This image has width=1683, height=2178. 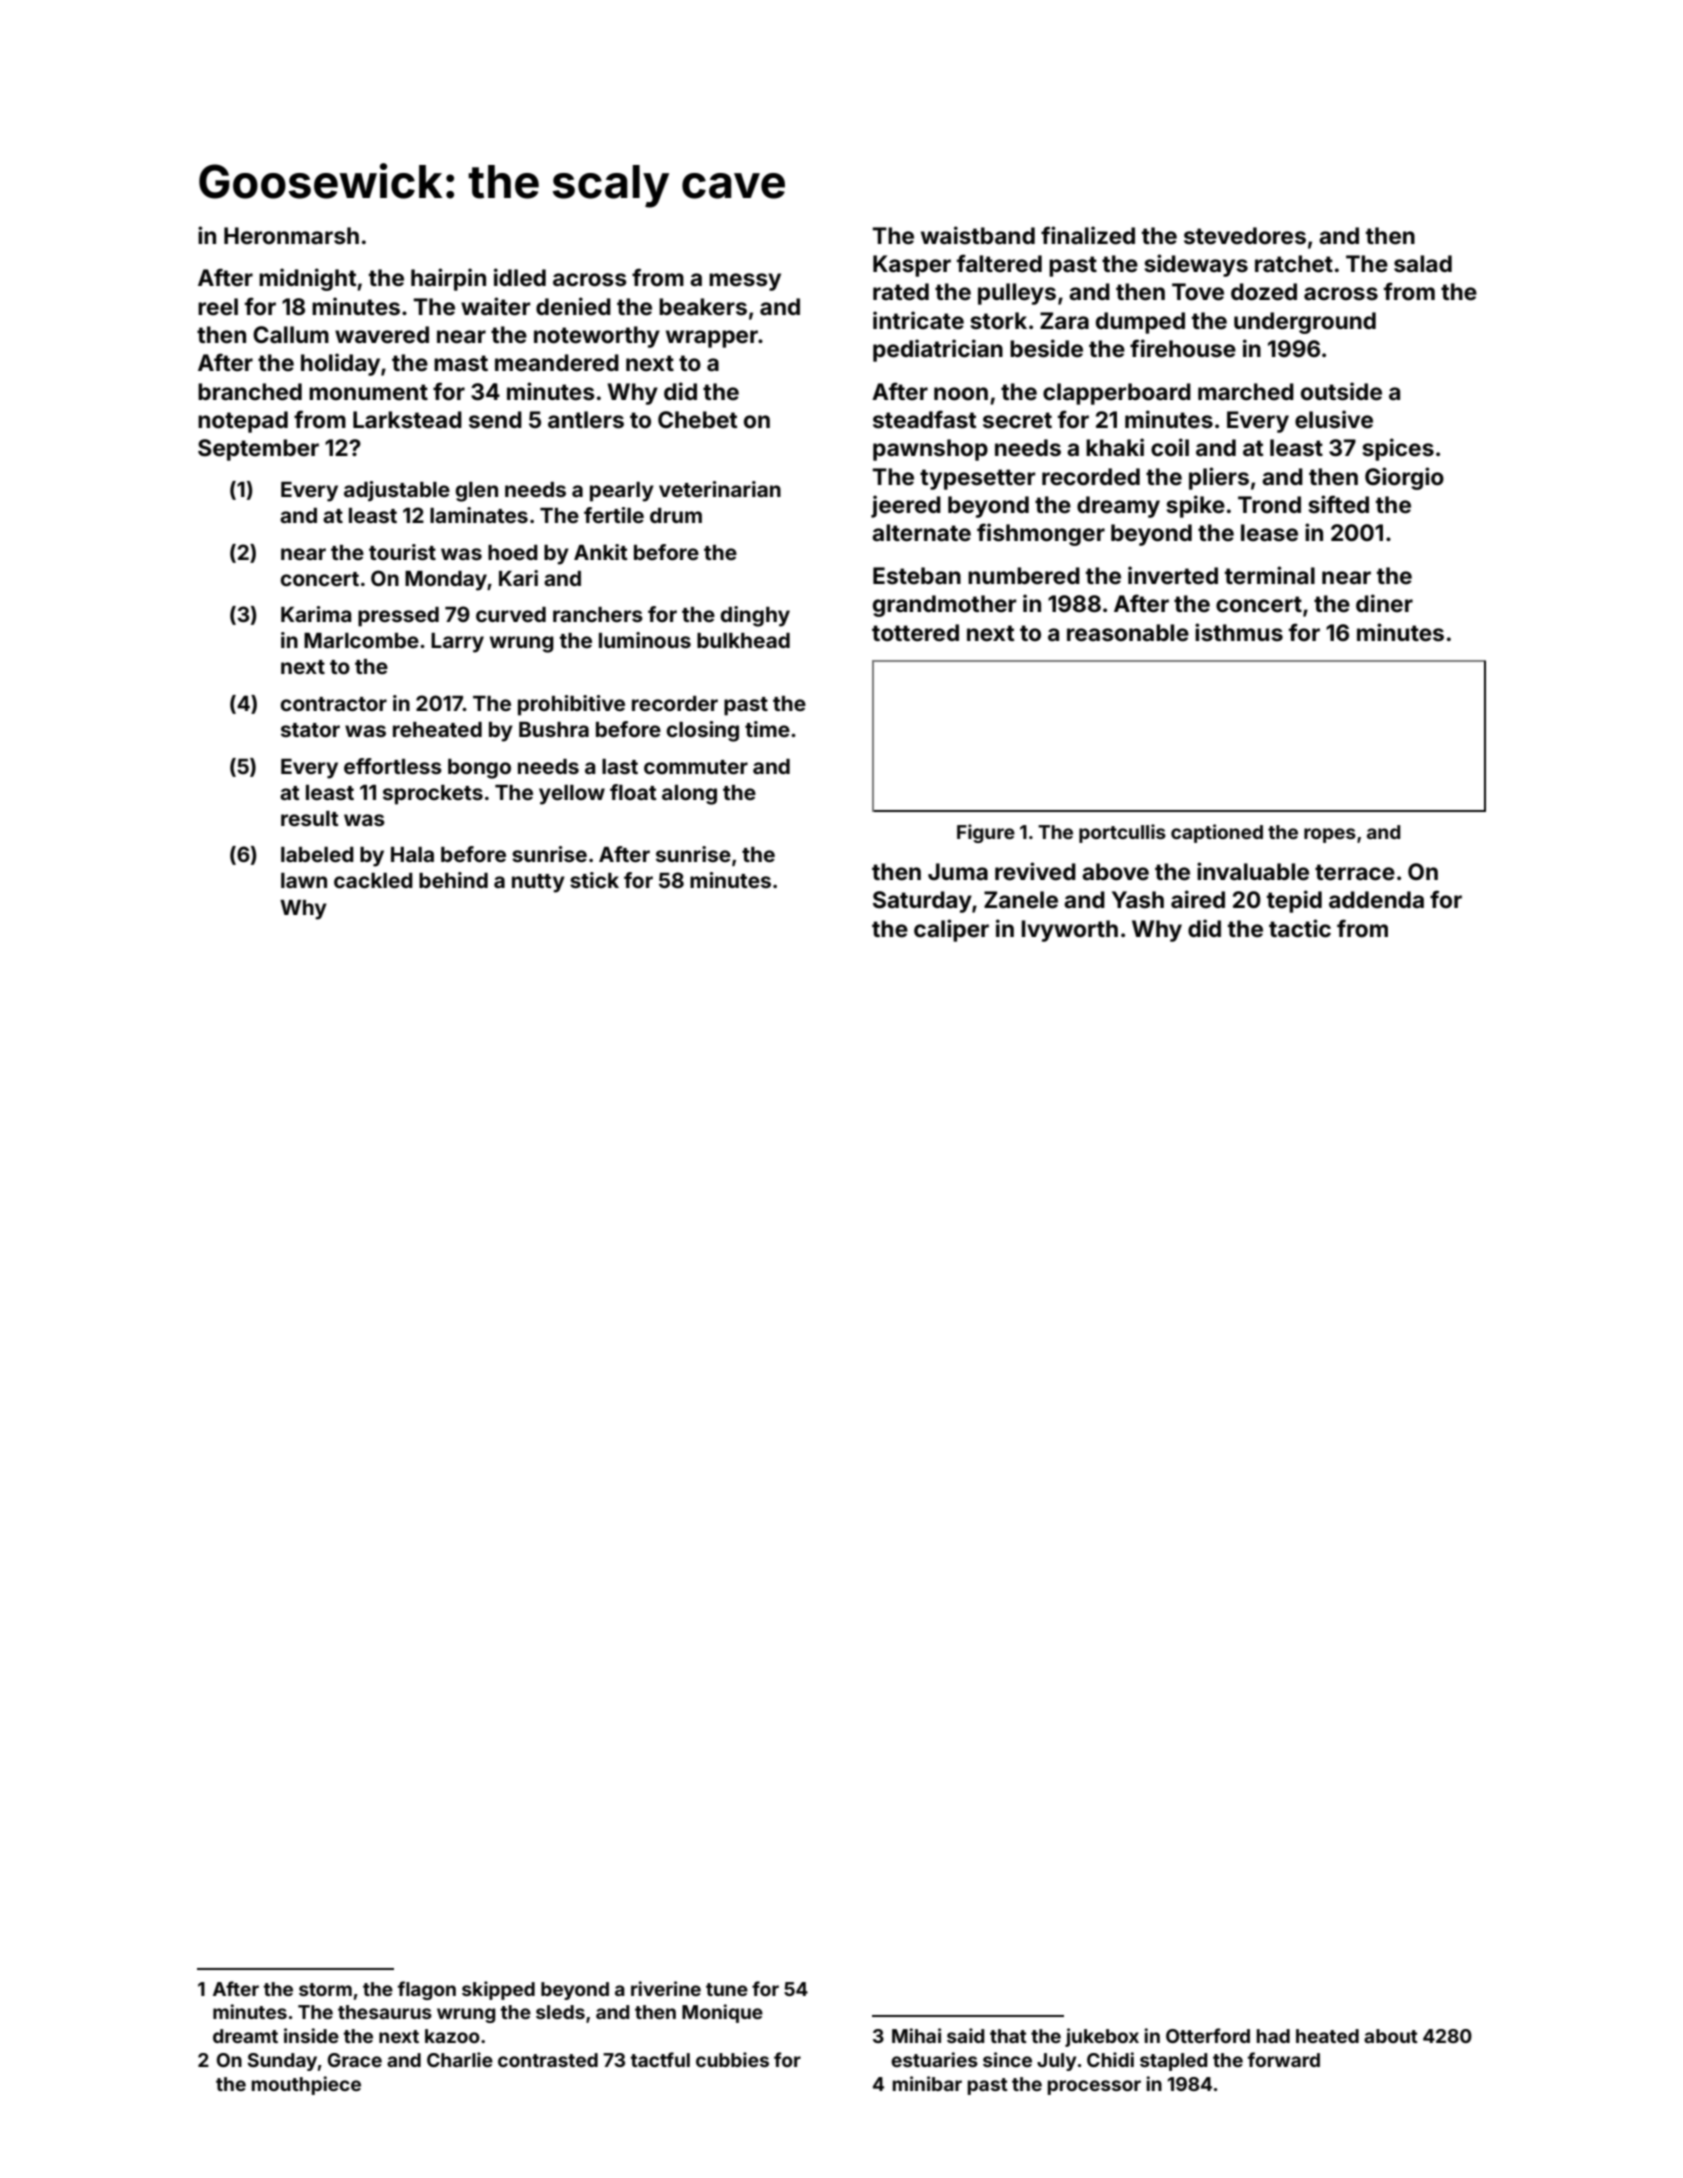 I want to click on storm, so click(x=325, y=1989).
